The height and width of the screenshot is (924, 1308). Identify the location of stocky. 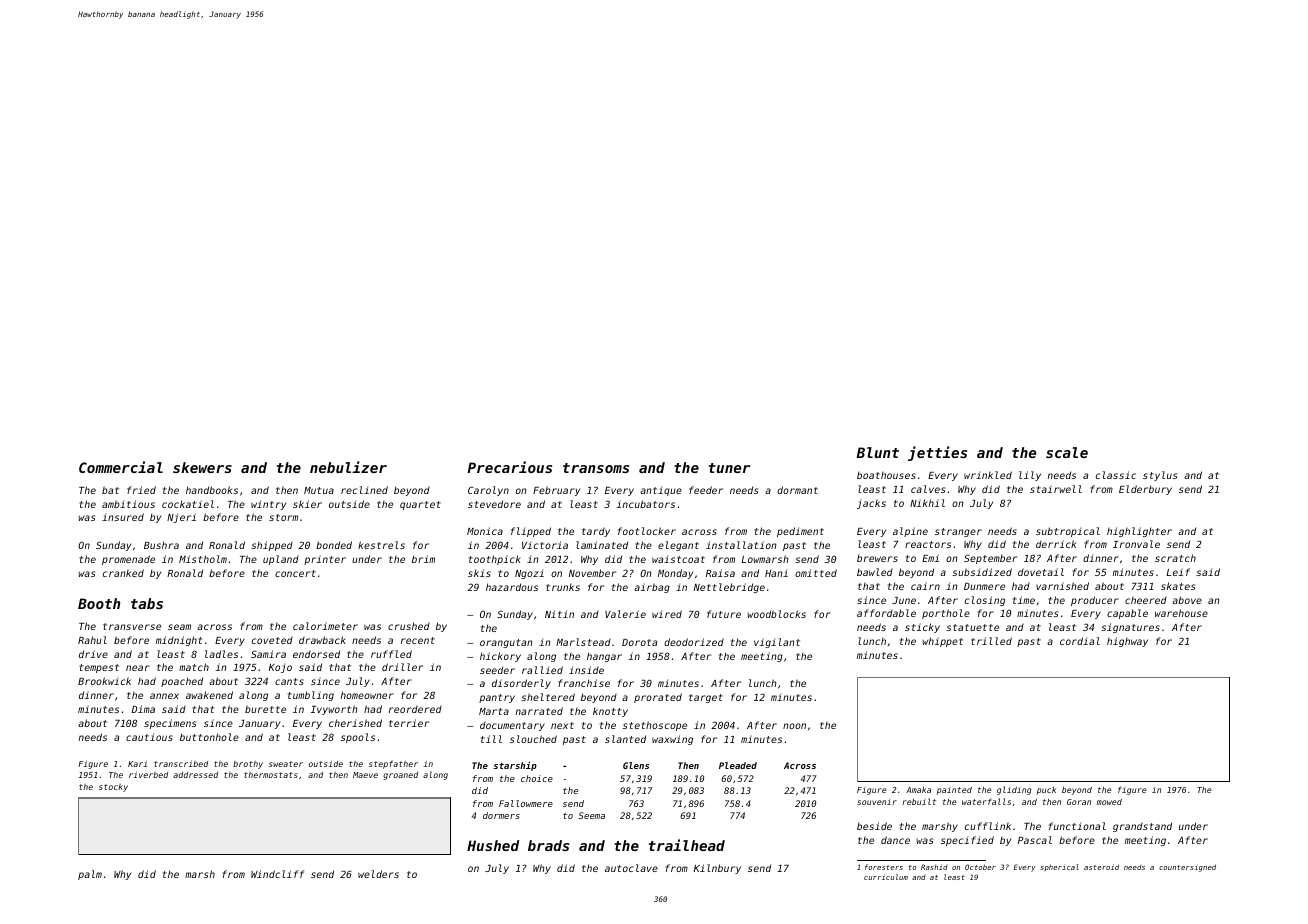
(113, 788).
